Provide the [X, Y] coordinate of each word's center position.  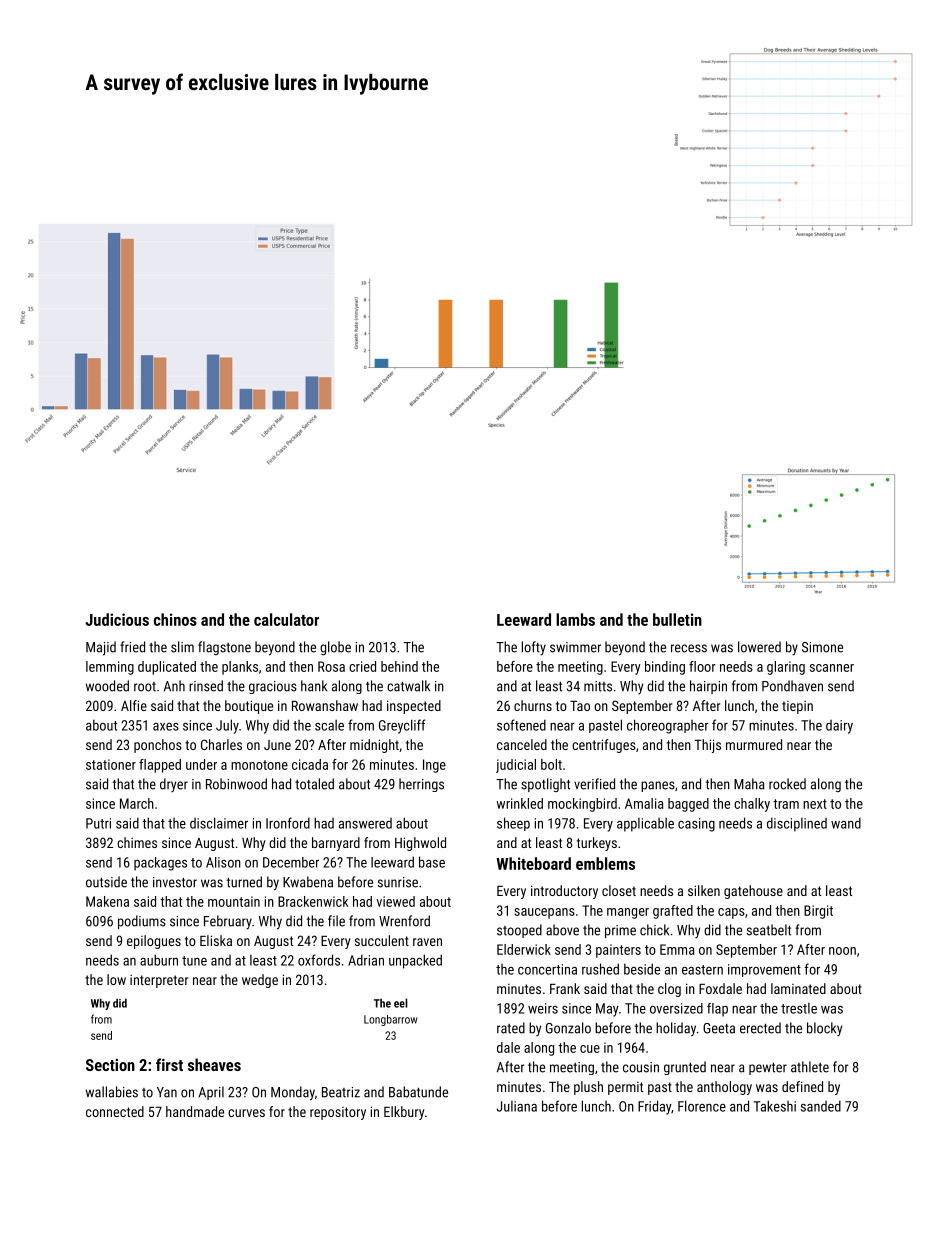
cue [590, 1049]
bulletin [677, 619]
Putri [98, 823]
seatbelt [769, 930]
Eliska [216, 940]
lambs [575, 619]
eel [401, 1003]
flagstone [224, 648]
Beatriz [341, 1092]
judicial [516, 766]
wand [846, 823]
